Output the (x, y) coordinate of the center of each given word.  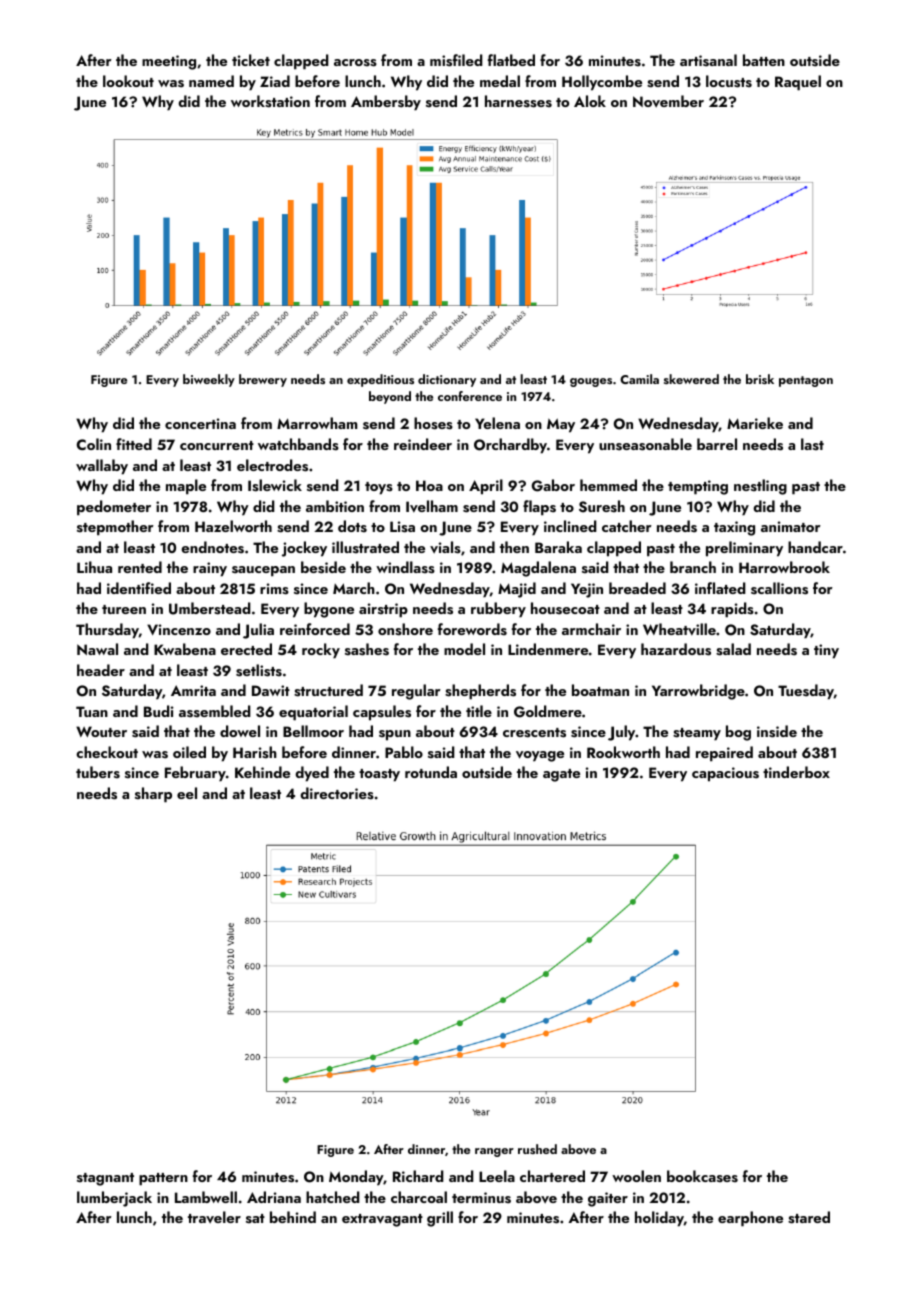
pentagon (806, 381)
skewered (691, 379)
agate (561, 775)
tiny (826, 651)
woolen (636, 1176)
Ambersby (386, 103)
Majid (517, 590)
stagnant (105, 1179)
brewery (263, 380)
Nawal (97, 649)
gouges (591, 382)
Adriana (274, 1197)
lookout (128, 81)
